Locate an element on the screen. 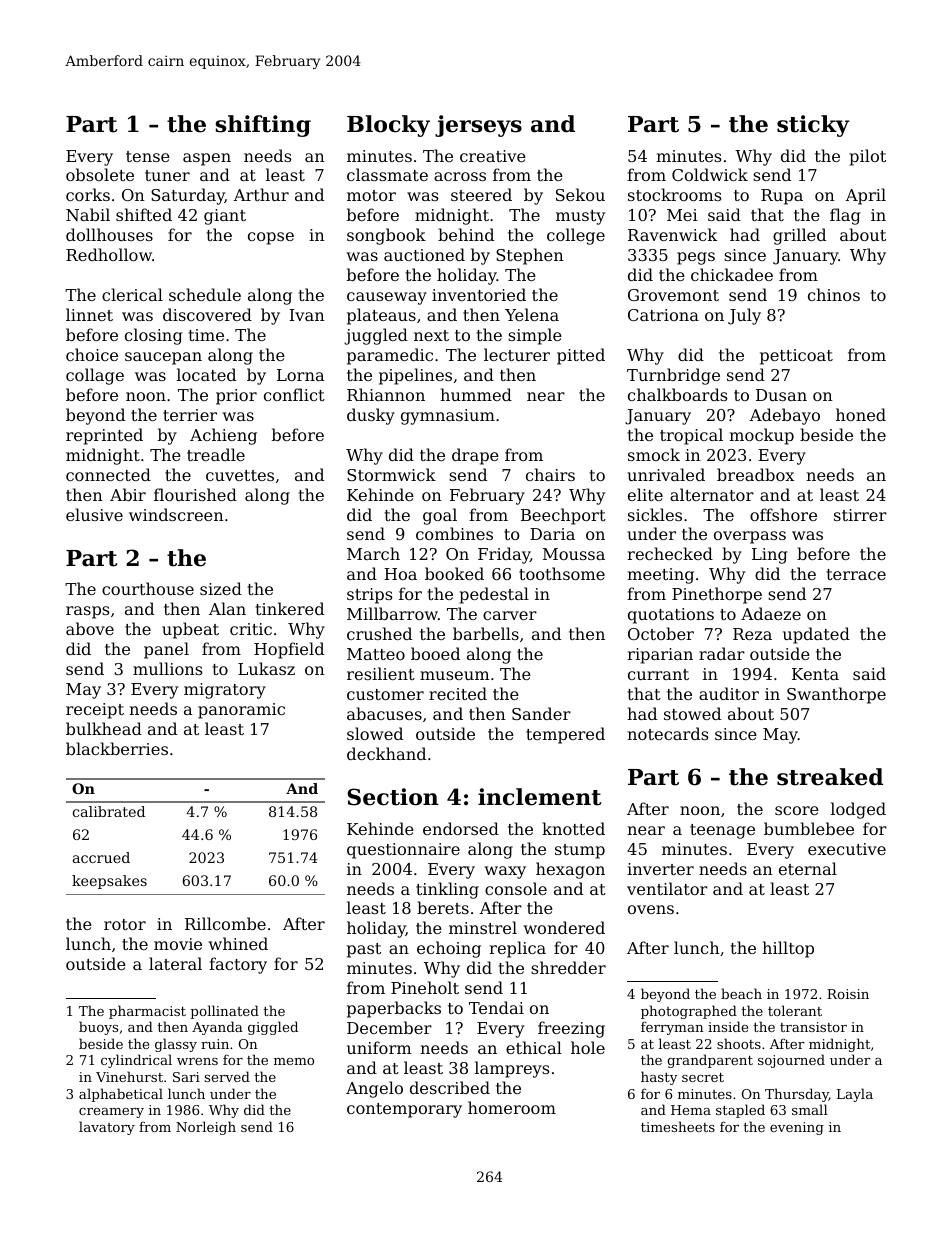  notecards is located at coordinates (667, 733).
